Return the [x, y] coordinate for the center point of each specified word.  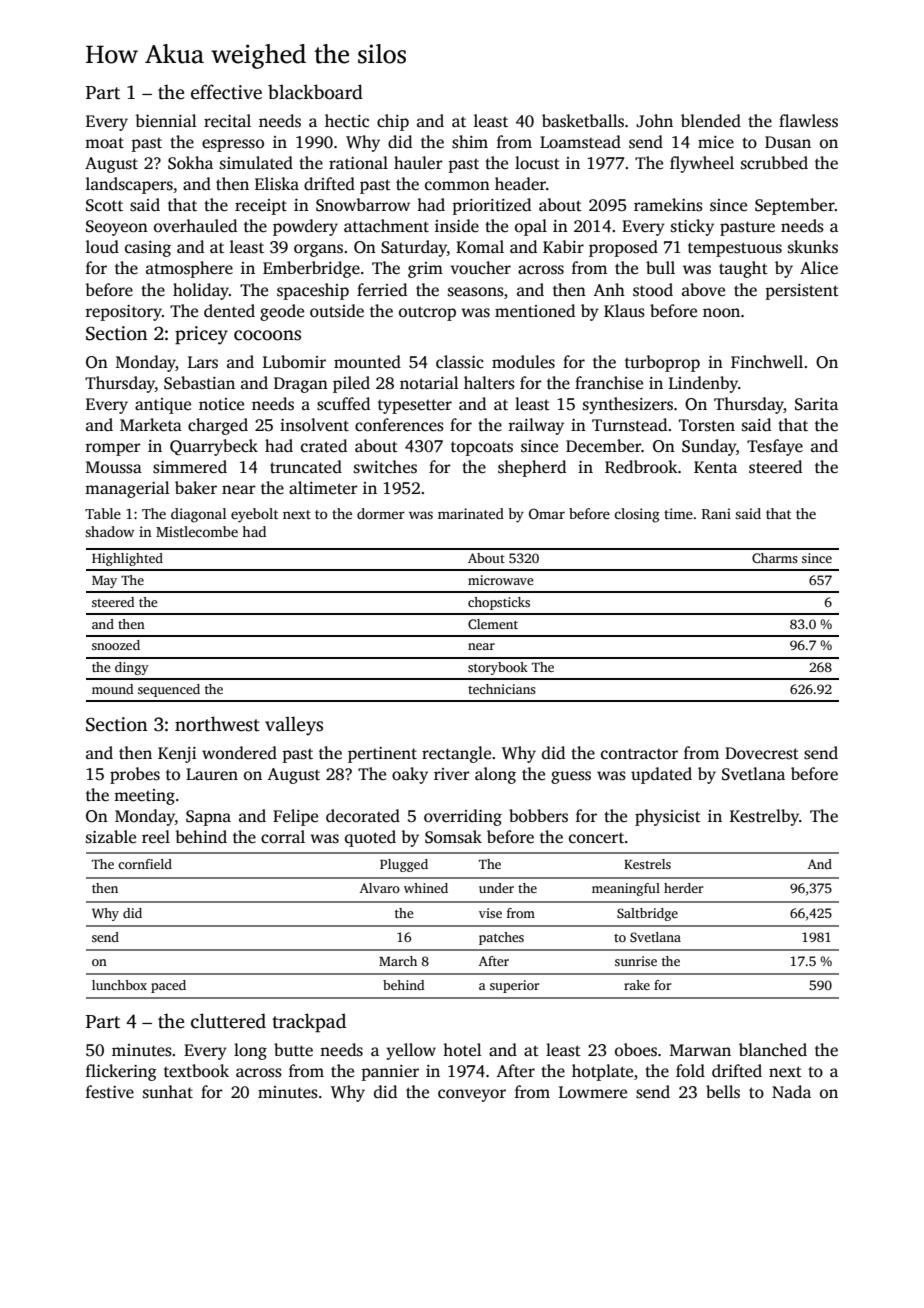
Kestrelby [764, 817]
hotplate [602, 1072]
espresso [233, 145]
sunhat [168, 1092]
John [654, 121]
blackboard [315, 92]
